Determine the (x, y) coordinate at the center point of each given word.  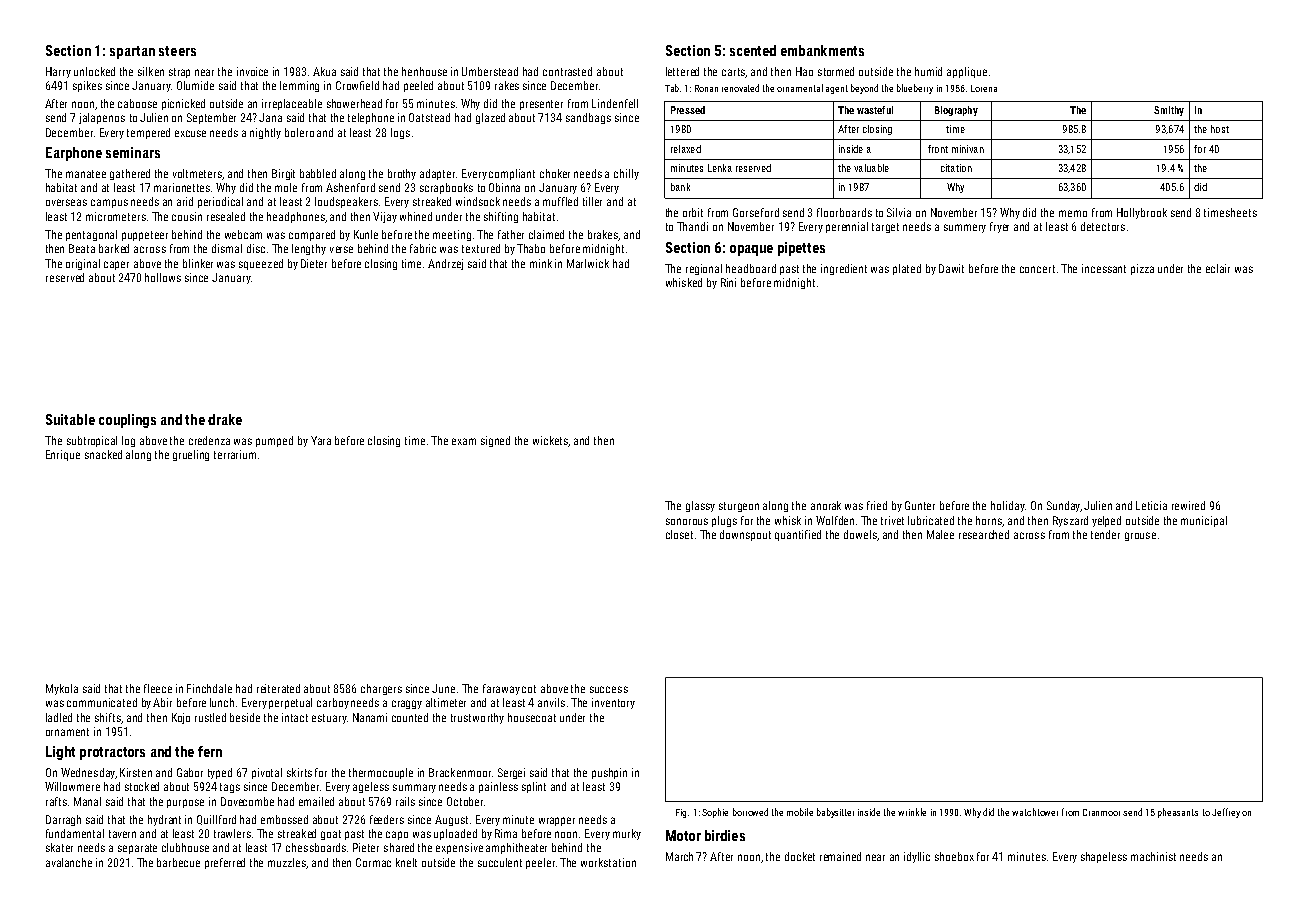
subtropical (92, 441)
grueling (191, 455)
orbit (693, 212)
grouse (1140, 536)
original (83, 264)
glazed (490, 118)
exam (464, 441)
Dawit (951, 268)
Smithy (1169, 111)
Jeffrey (1226, 813)
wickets (550, 440)
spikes (87, 86)
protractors (112, 753)
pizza (1142, 269)
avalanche (69, 862)
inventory (613, 703)
